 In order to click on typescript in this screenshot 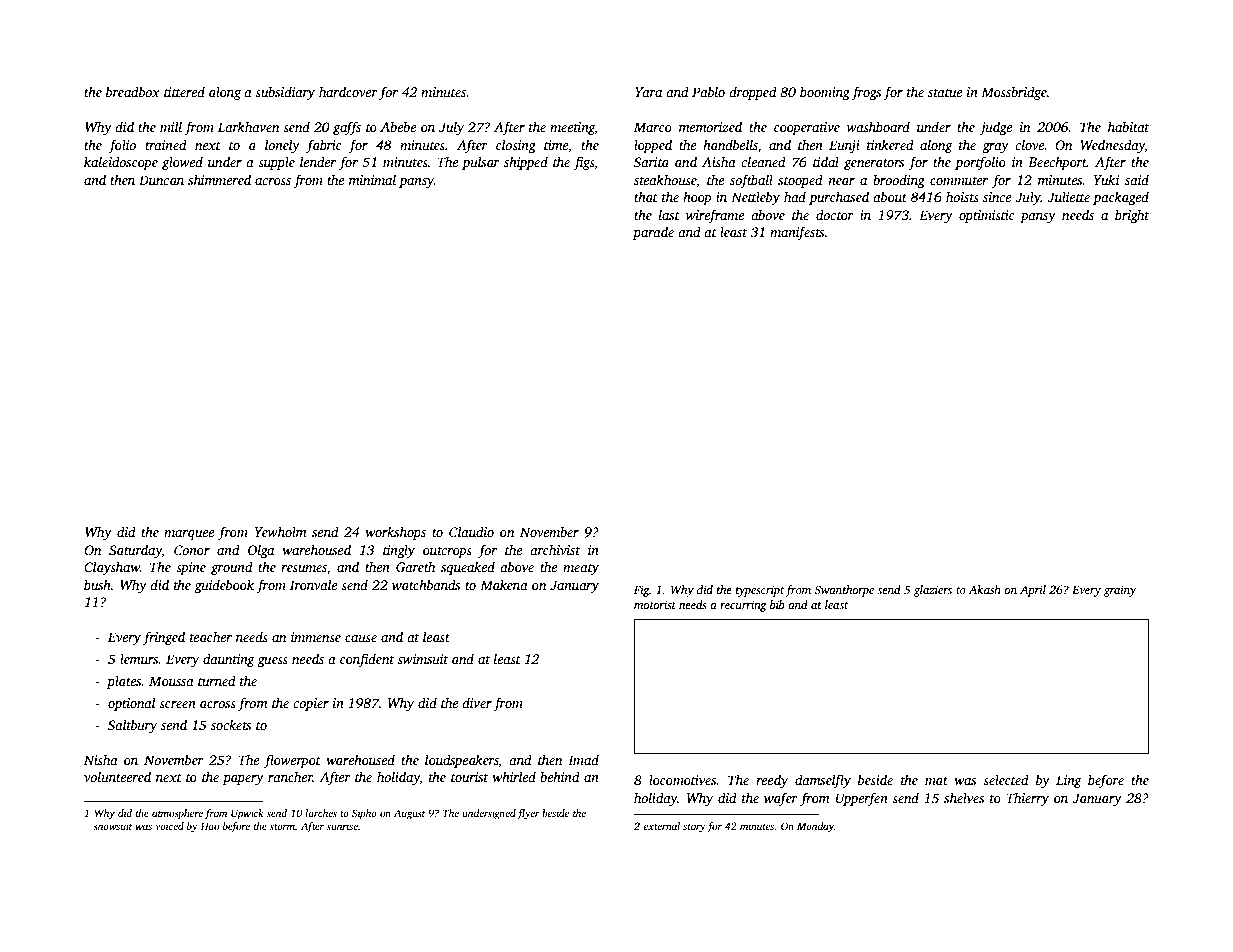, I will do `click(760, 591)`.
